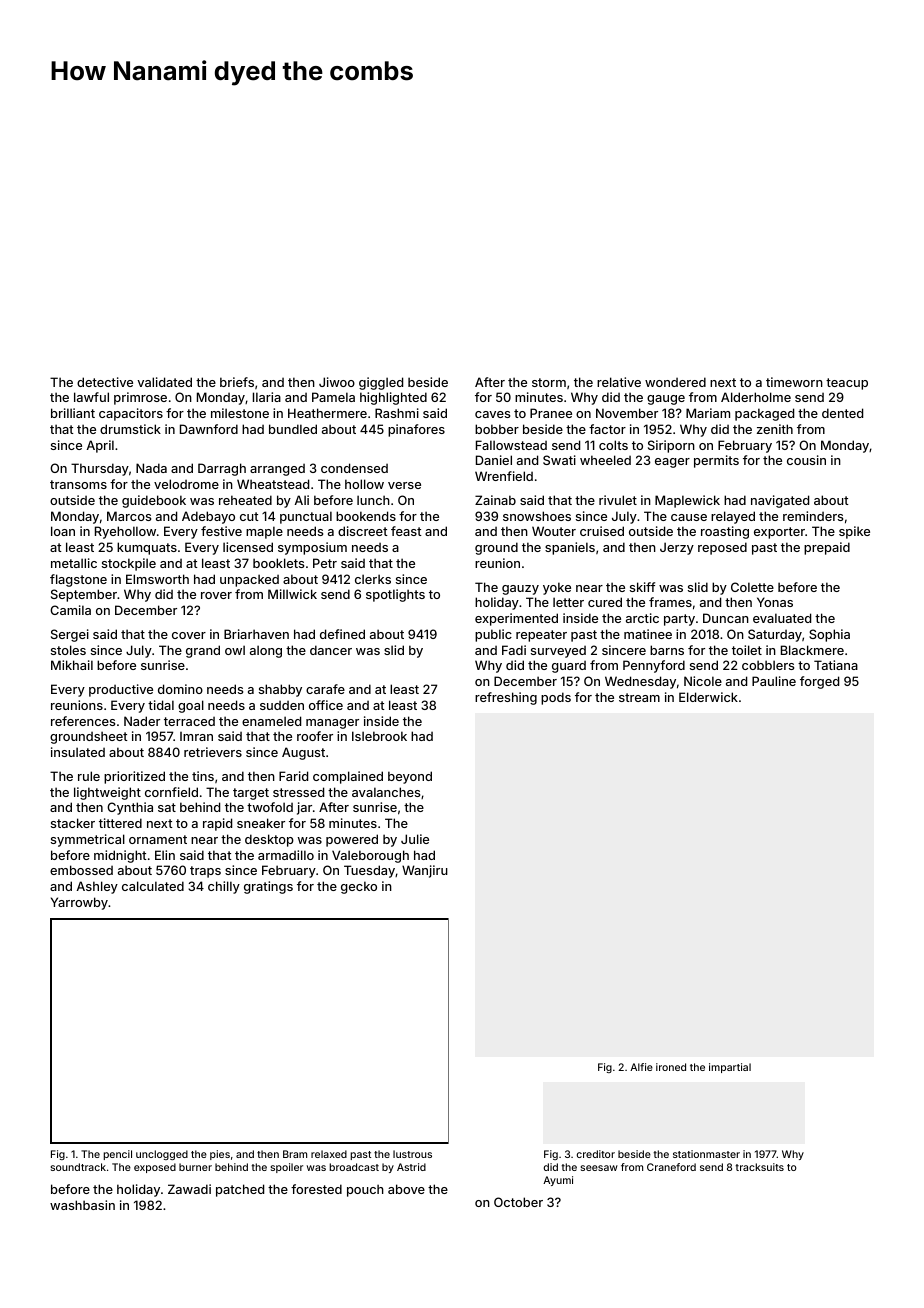 This image has height=1308, width=924. I want to click on experimented, so click(516, 619).
